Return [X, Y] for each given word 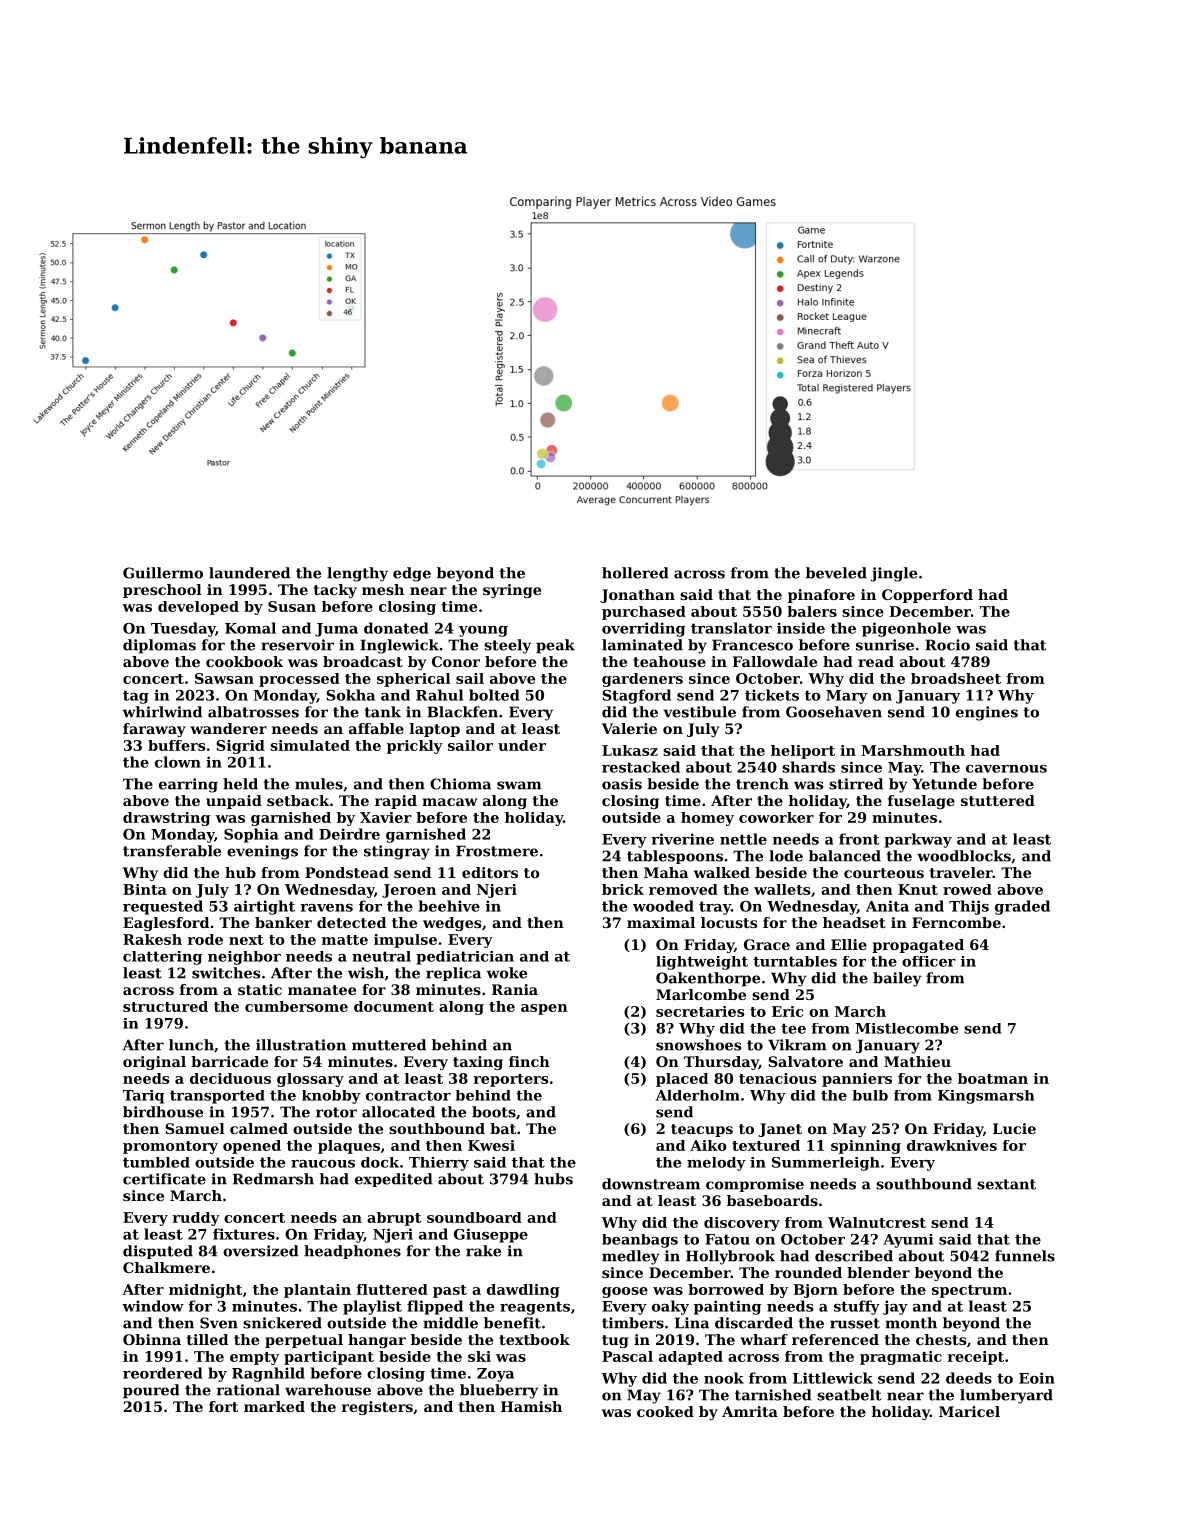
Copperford [927, 596]
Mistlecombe [906, 1028]
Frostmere [497, 851]
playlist [372, 1307]
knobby [331, 1097]
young [483, 631]
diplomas [159, 646]
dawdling [523, 1291]
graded [1022, 907]
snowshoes [698, 1045]
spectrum [969, 1291]
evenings [262, 852]
